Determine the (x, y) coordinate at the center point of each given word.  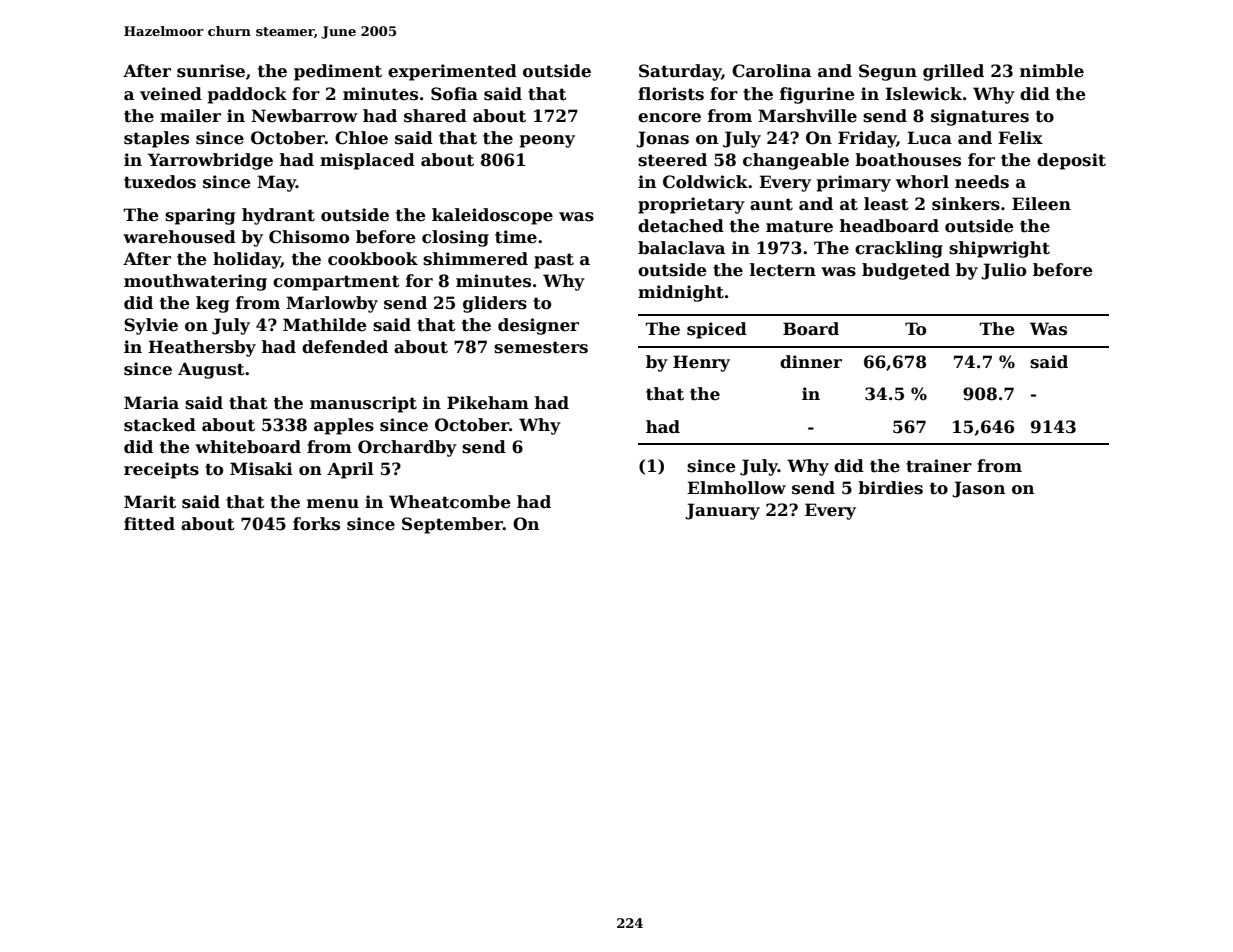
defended (345, 347)
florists (671, 94)
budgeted (906, 271)
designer (538, 326)
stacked (160, 425)
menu (333, 504)
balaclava (681, 248)
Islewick (923, 94)
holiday (247, 260)
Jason (978, 489)
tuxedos (160, 182)
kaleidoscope (492, 216)
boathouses (908, 160)
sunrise (211, 71)
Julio (1003, 271)
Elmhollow (736, 488)
